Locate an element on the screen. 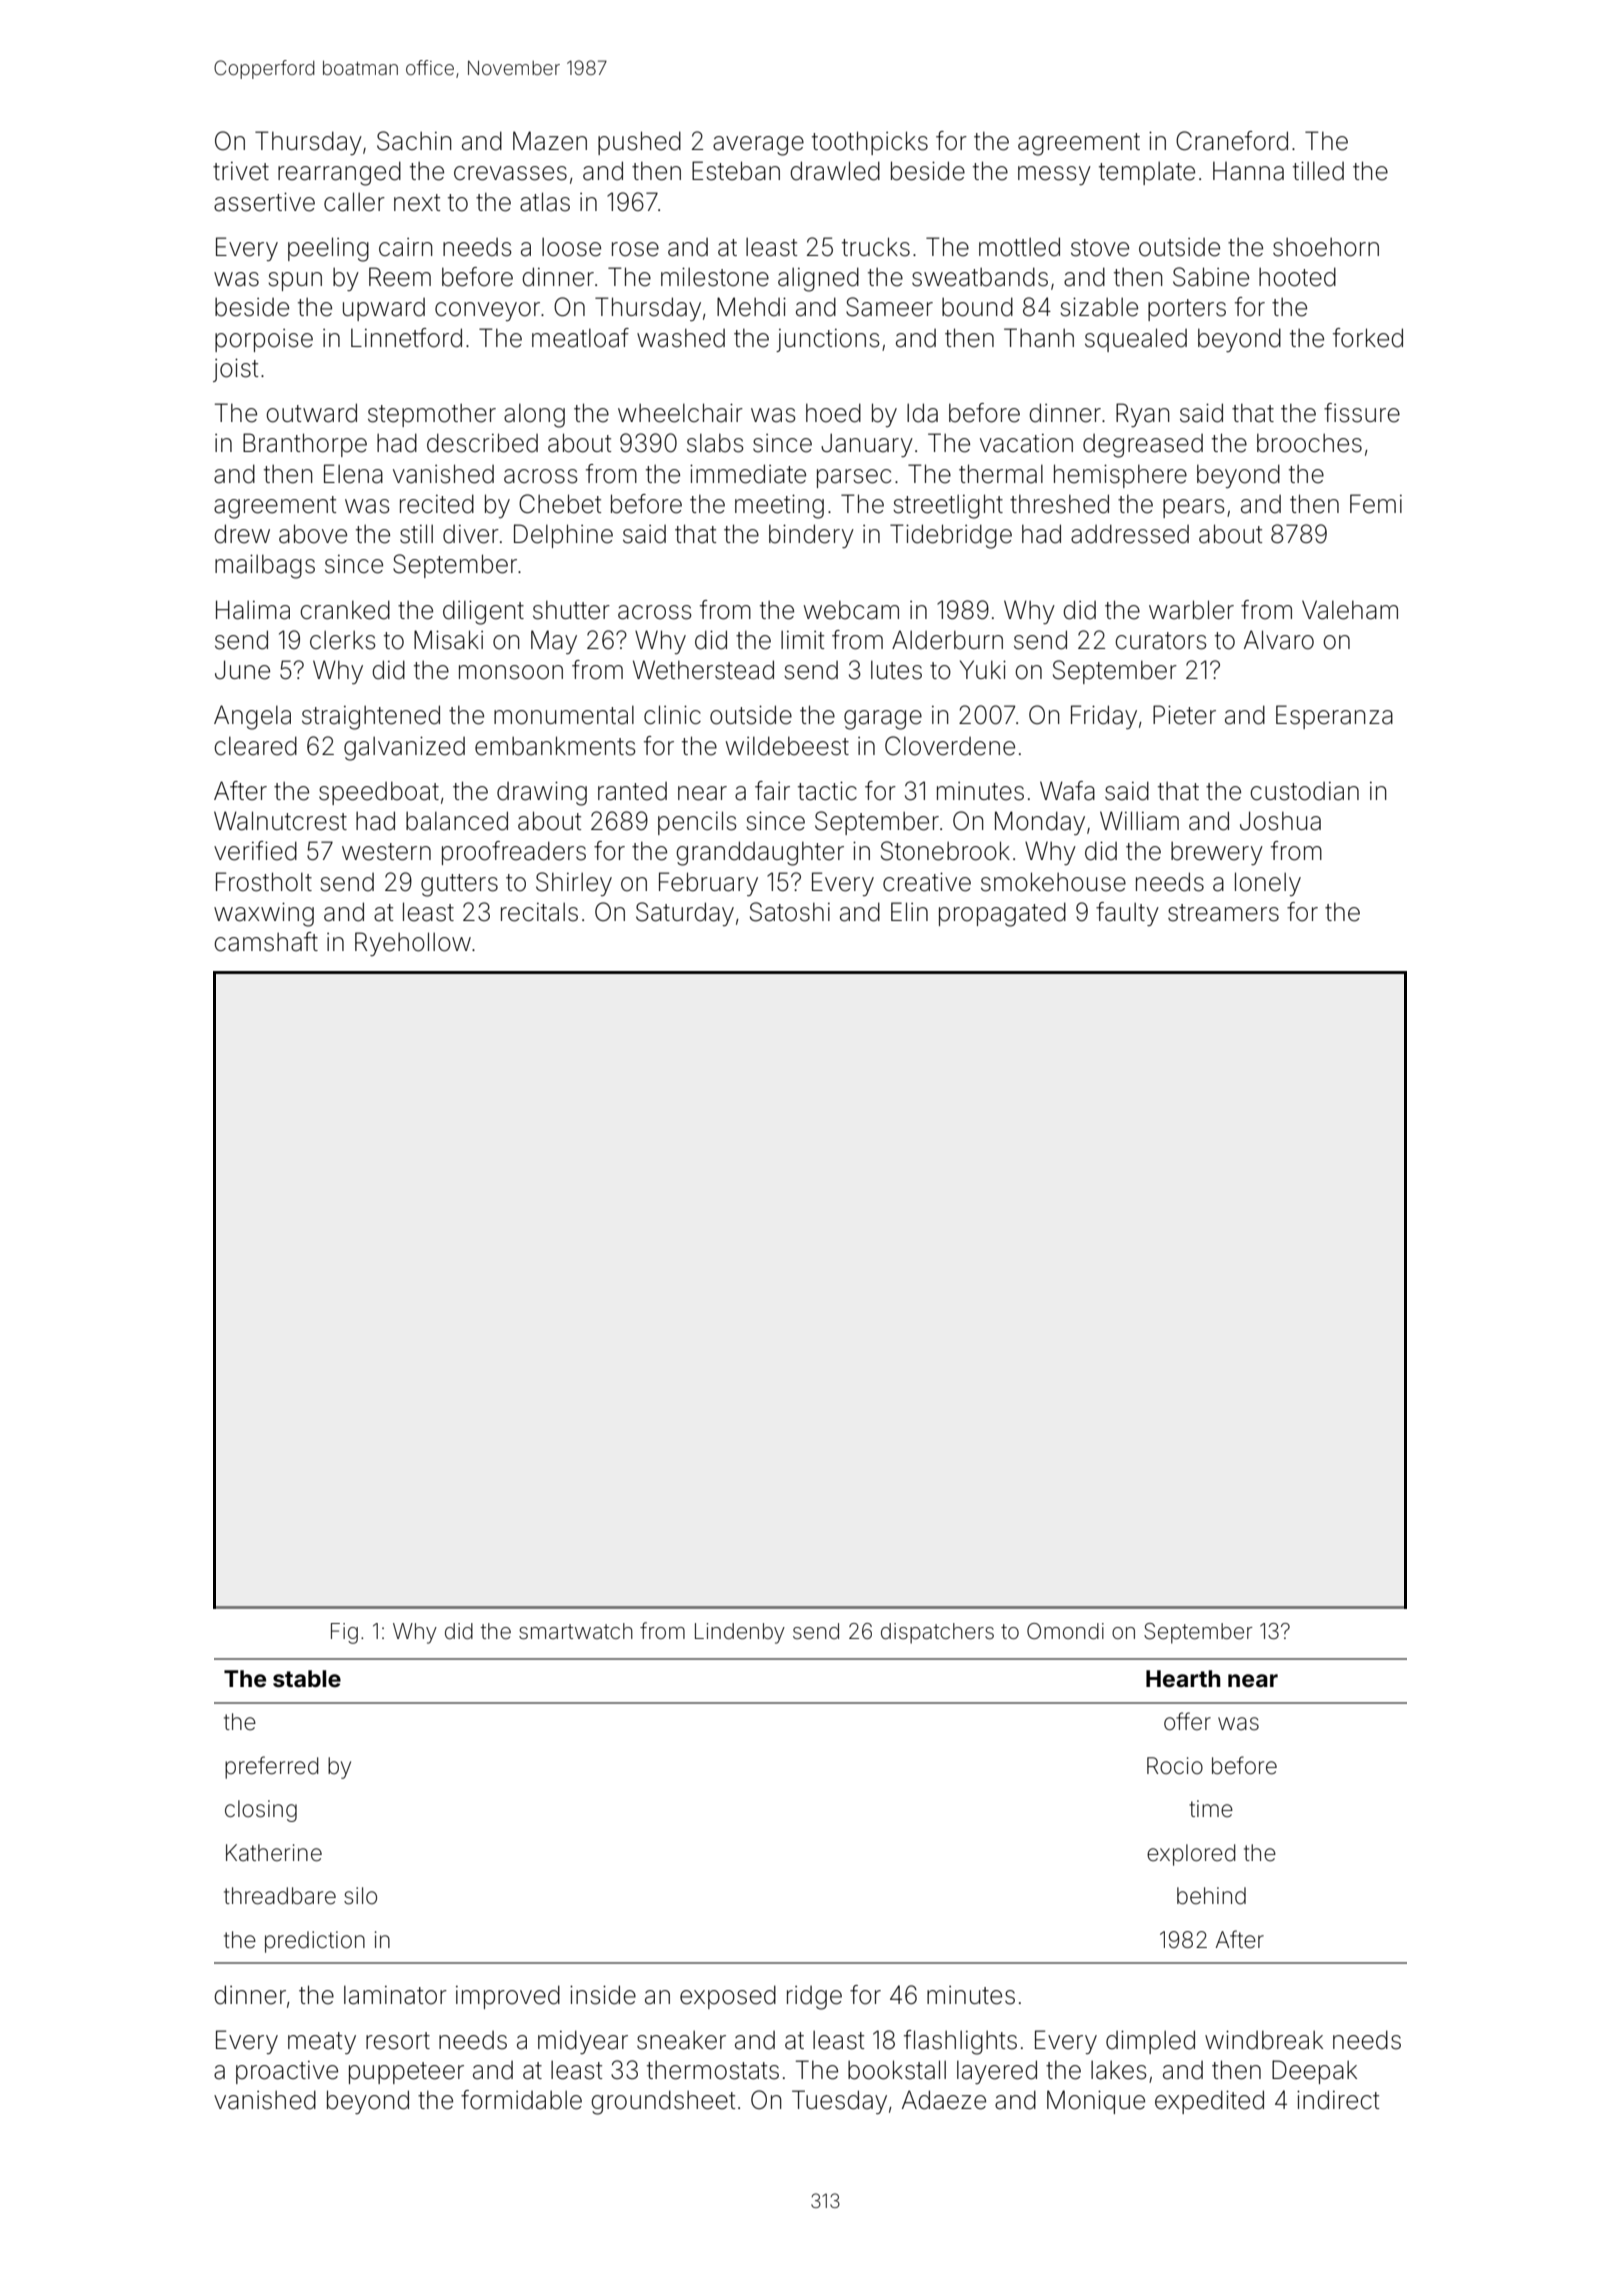 The image size is (1620, 2292). dispatchers is located at coordinates (937, 1633).
